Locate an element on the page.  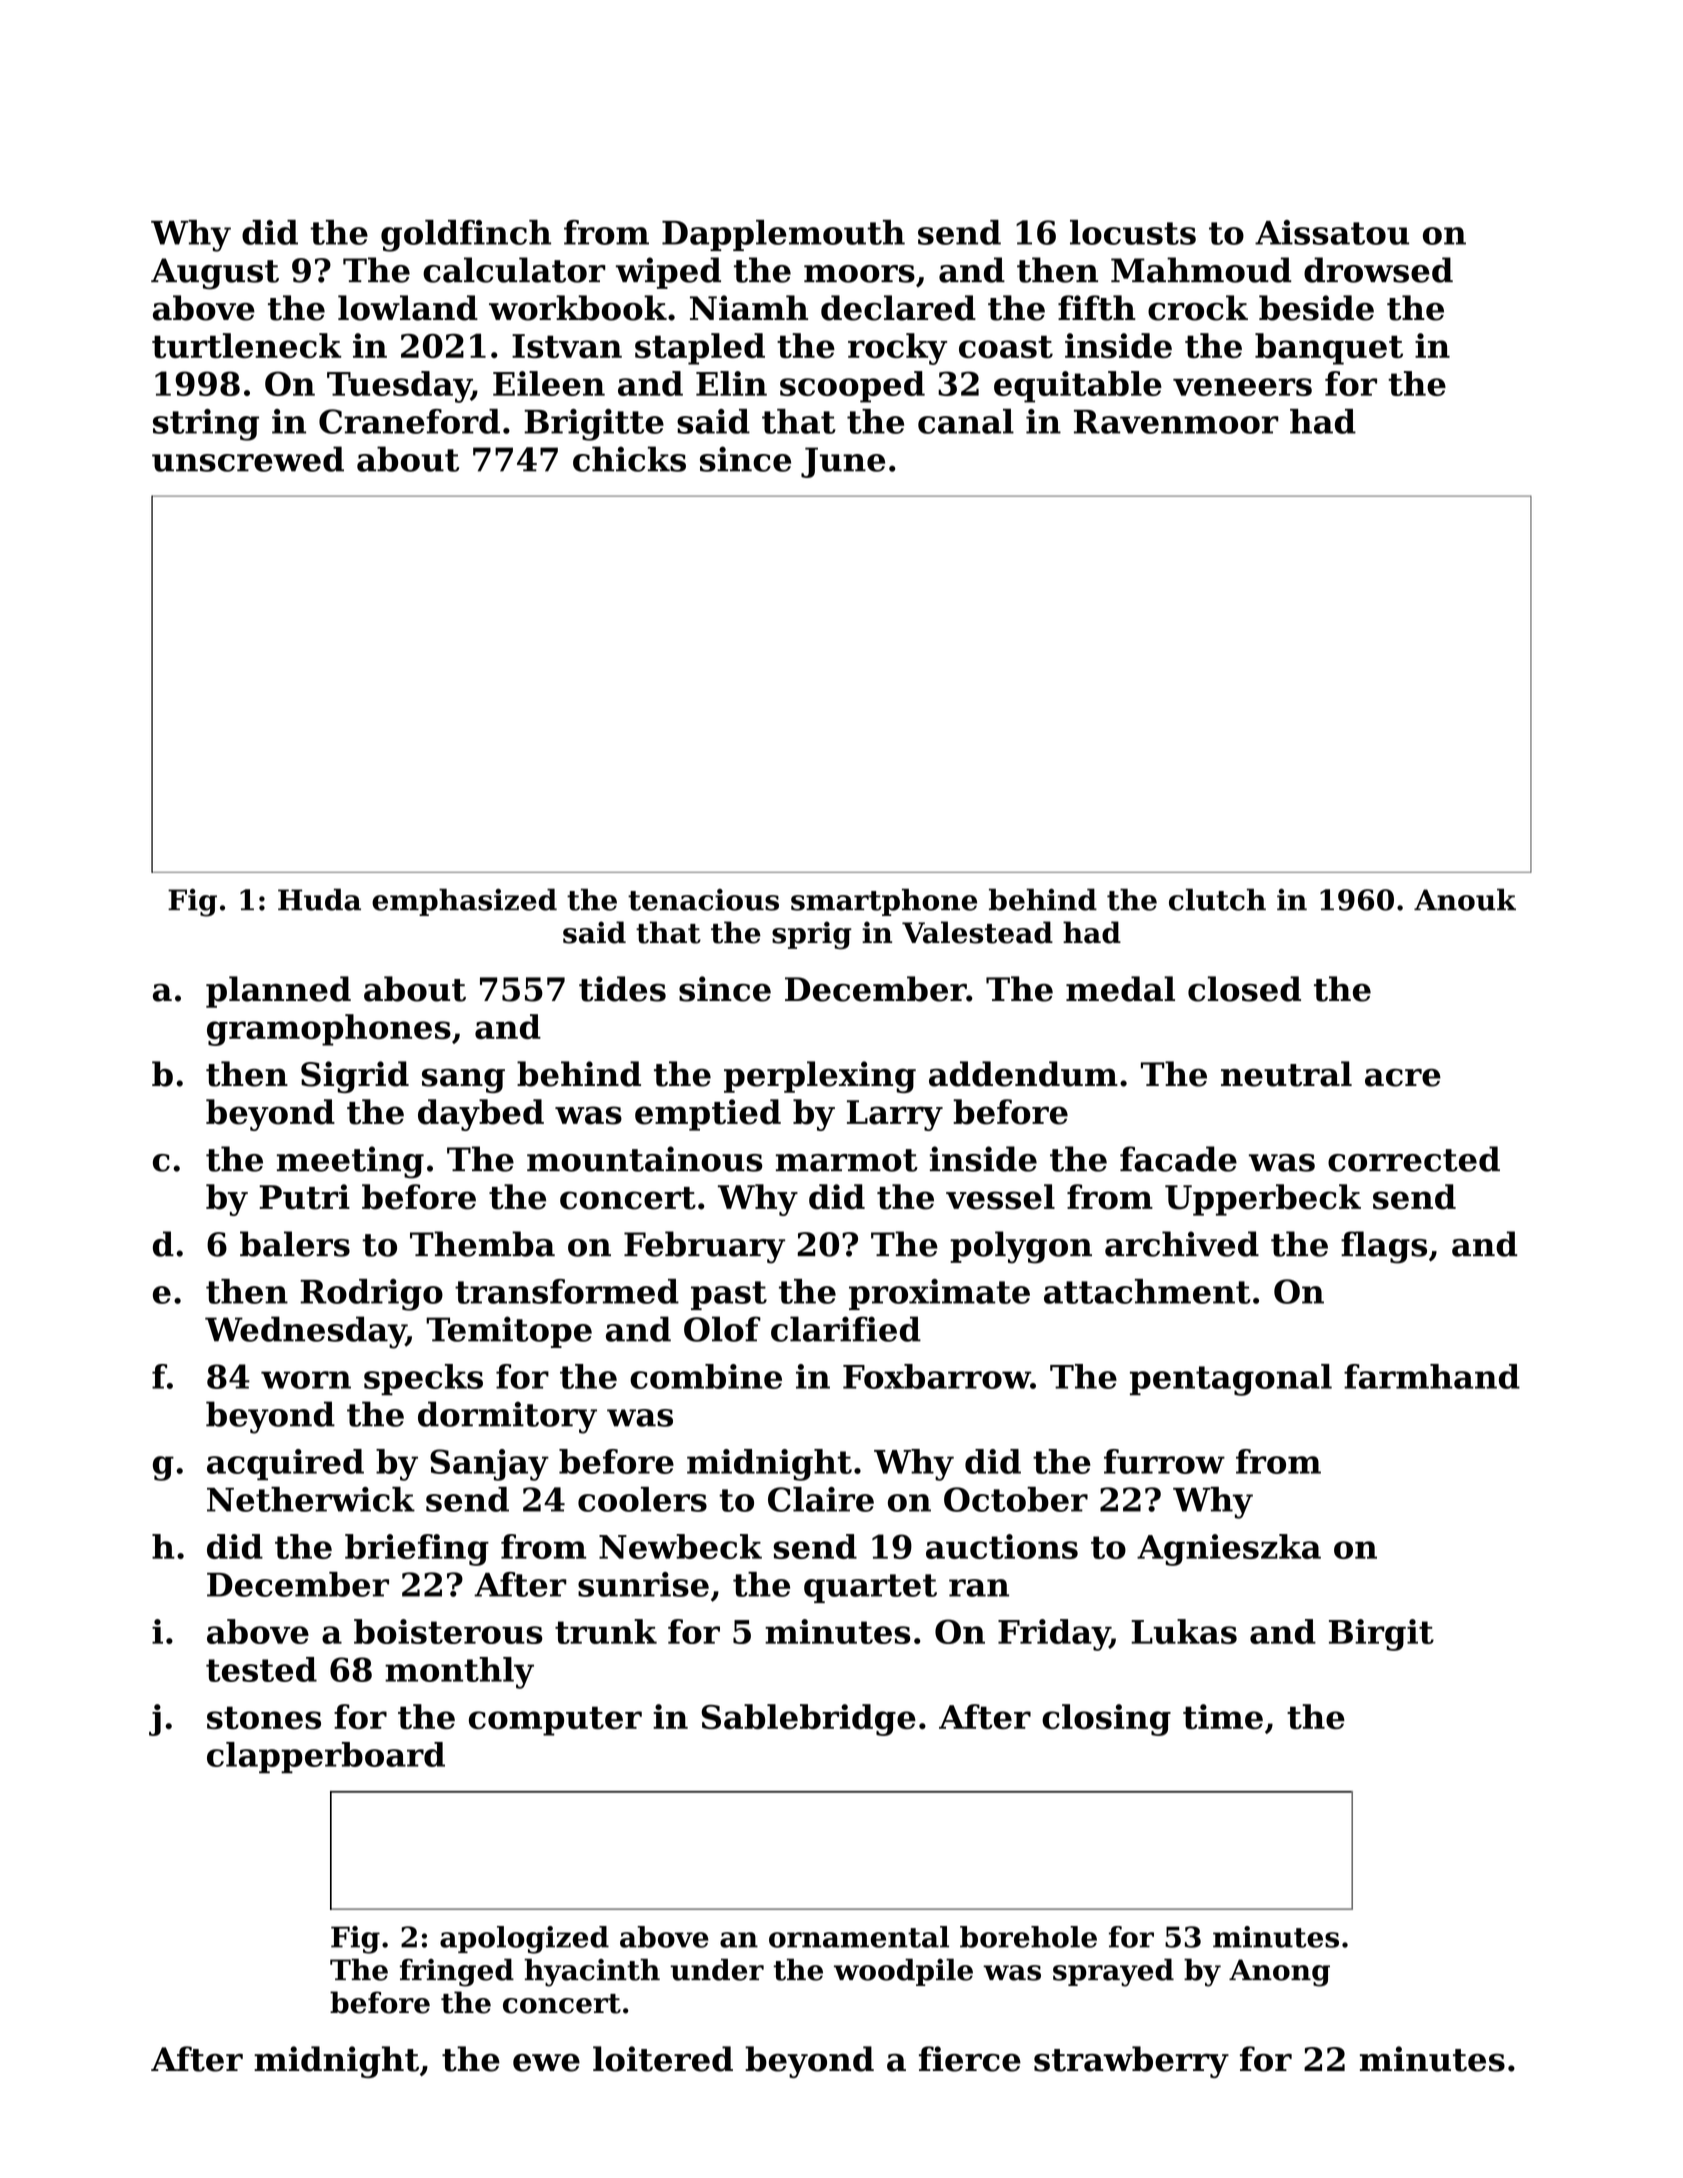
unscrewed is located at coordinates (248, 459).
